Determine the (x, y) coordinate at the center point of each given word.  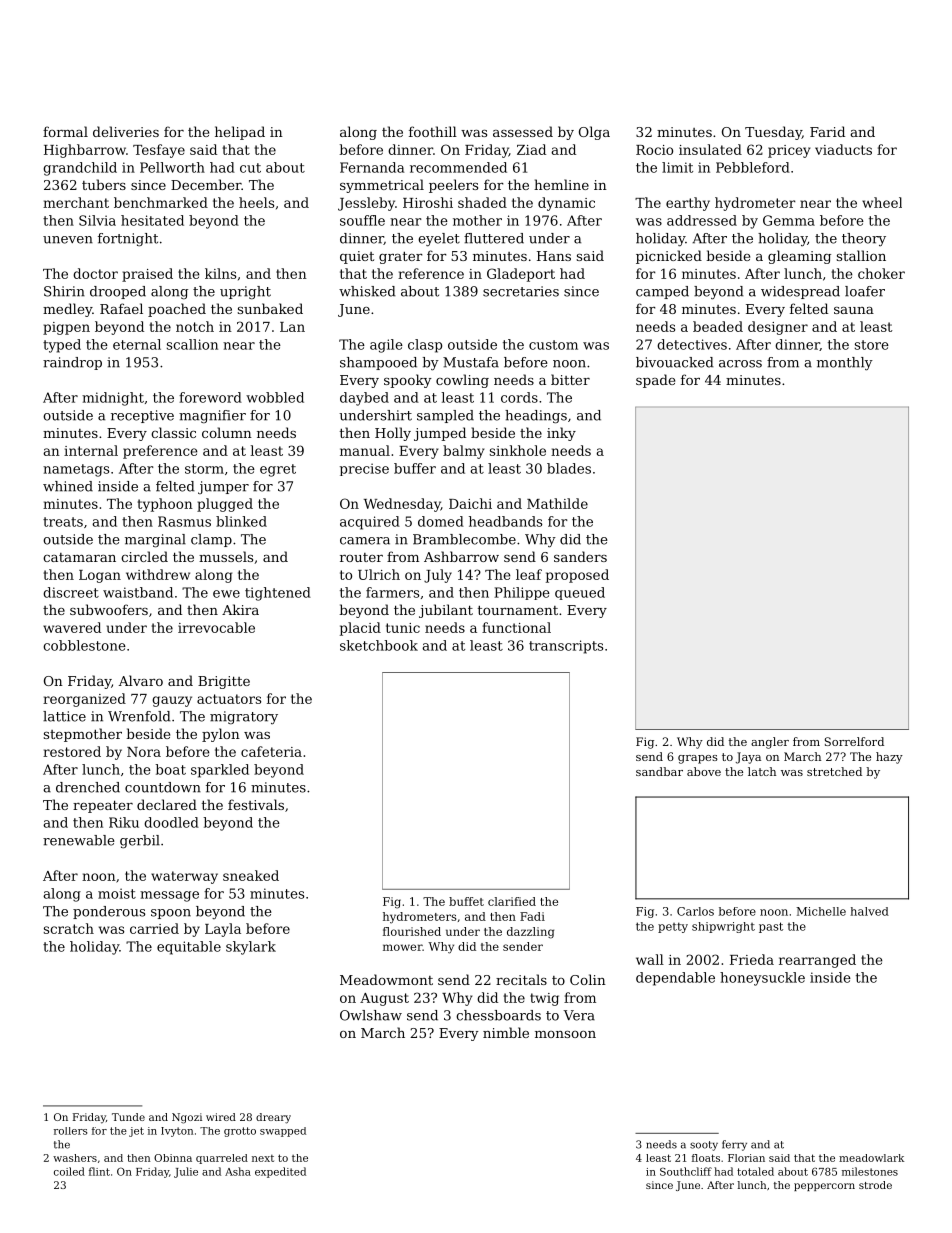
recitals (521, 979)
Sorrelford (854, 741)
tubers (104, 184)
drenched (88, 787)
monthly (845, 364)
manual (365, 450)
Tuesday (773, 133)
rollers (70, 1131)
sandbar (659, 771)
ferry (734, 1145)
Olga (594, 133)
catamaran (79, 557)
